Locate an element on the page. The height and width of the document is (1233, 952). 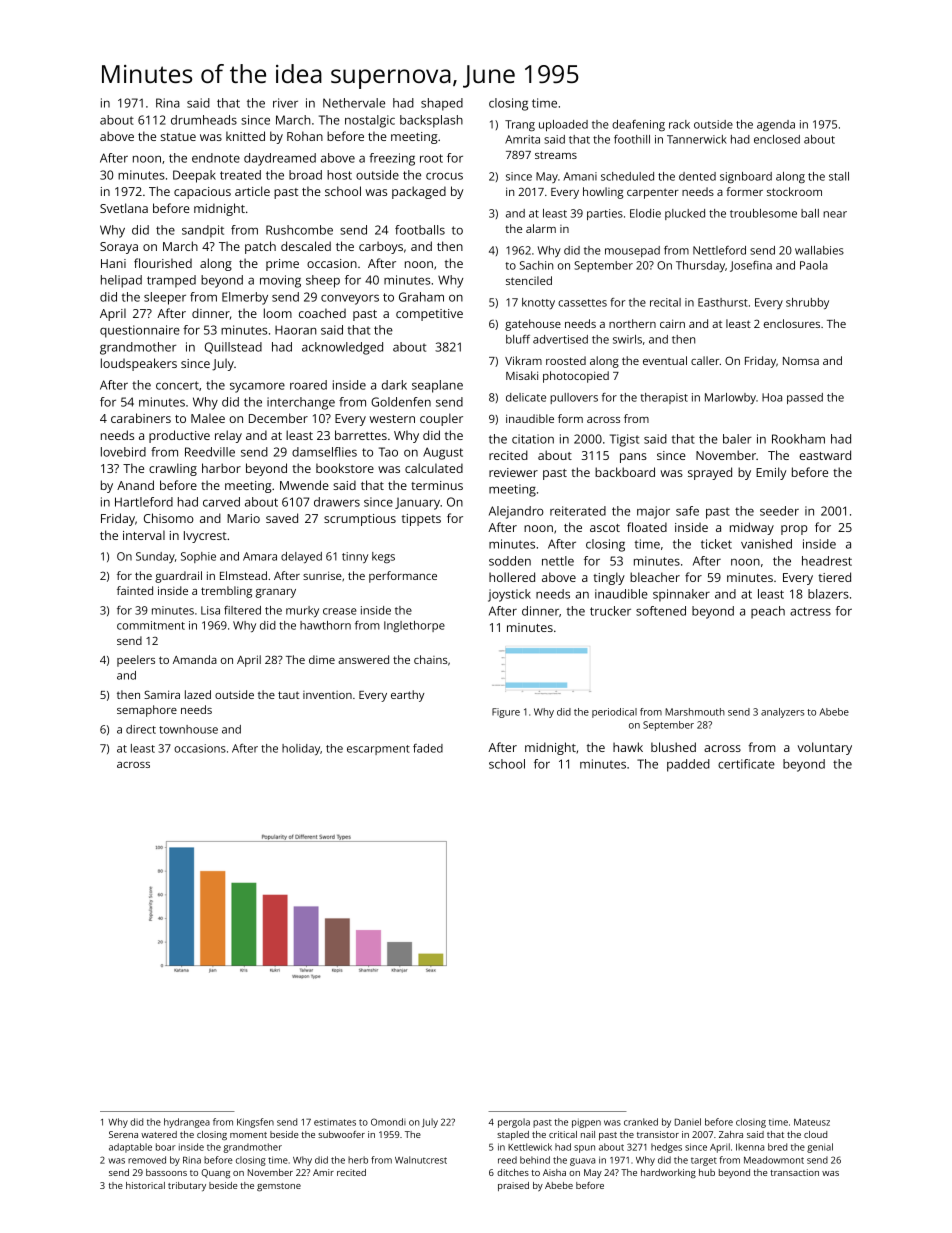
faded is located at coordinates (428, 748).
